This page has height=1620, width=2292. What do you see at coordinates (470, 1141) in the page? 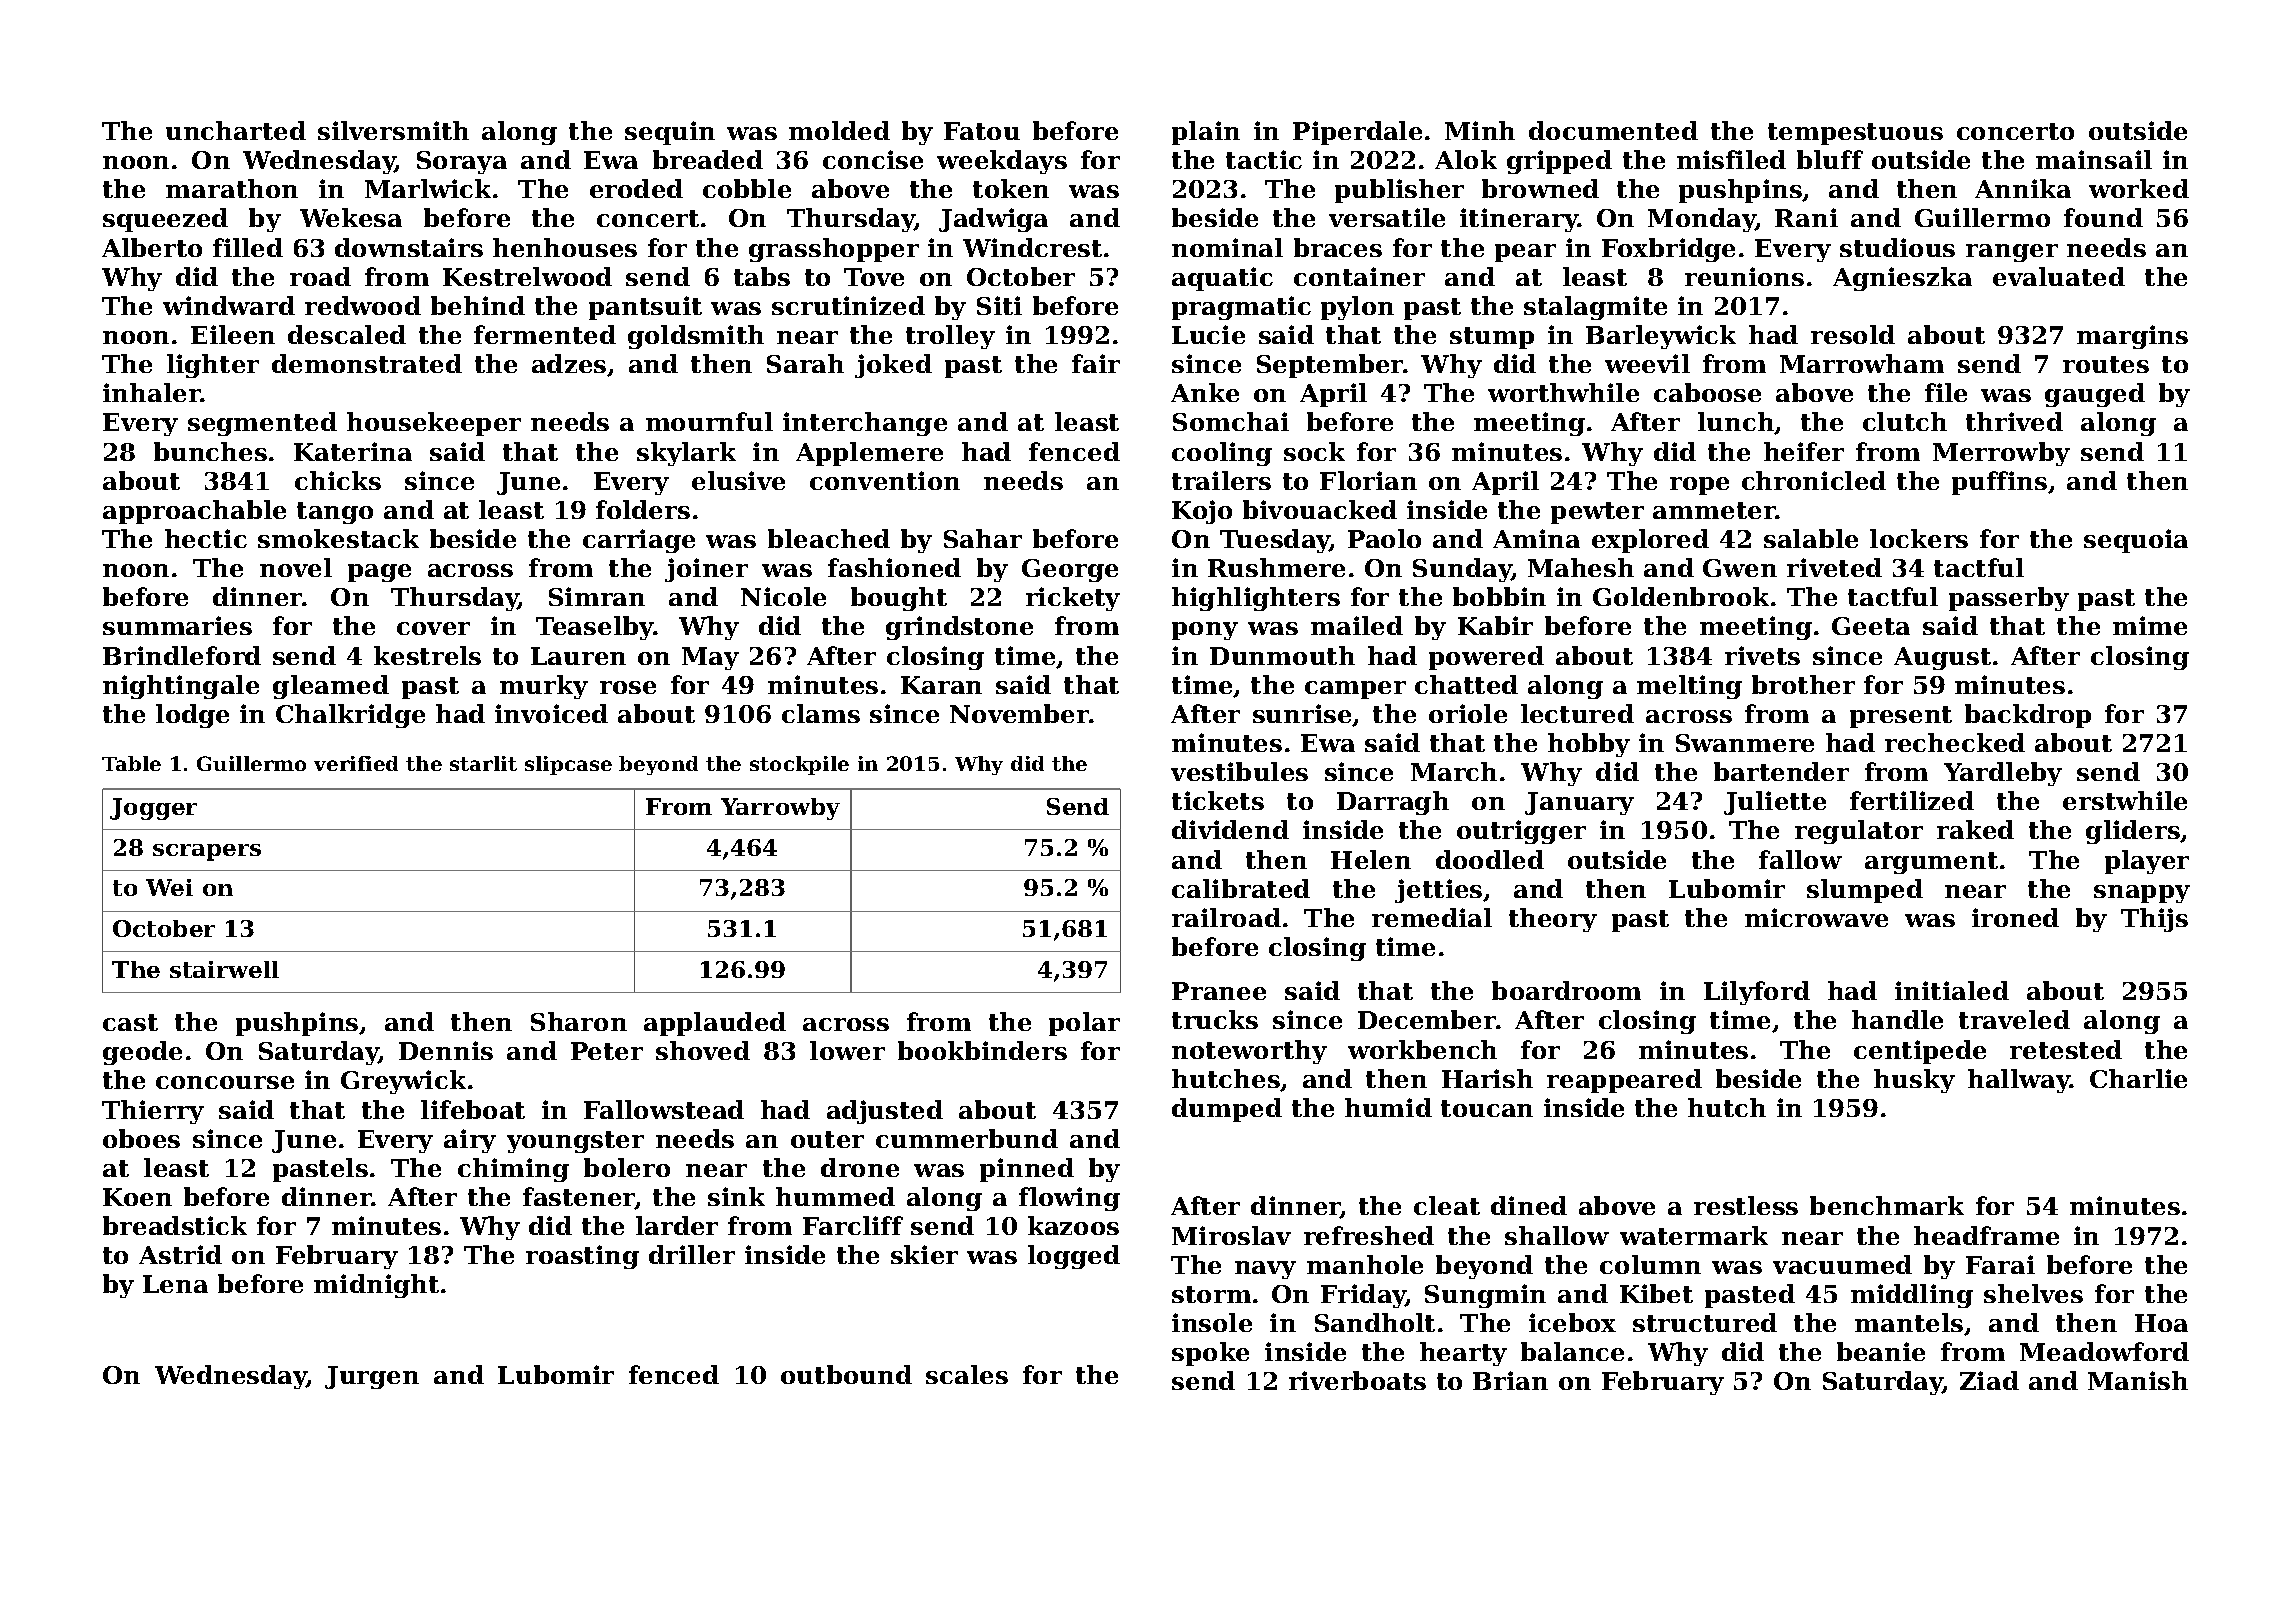
I see `airy` at bounding box center [470, 1141].
